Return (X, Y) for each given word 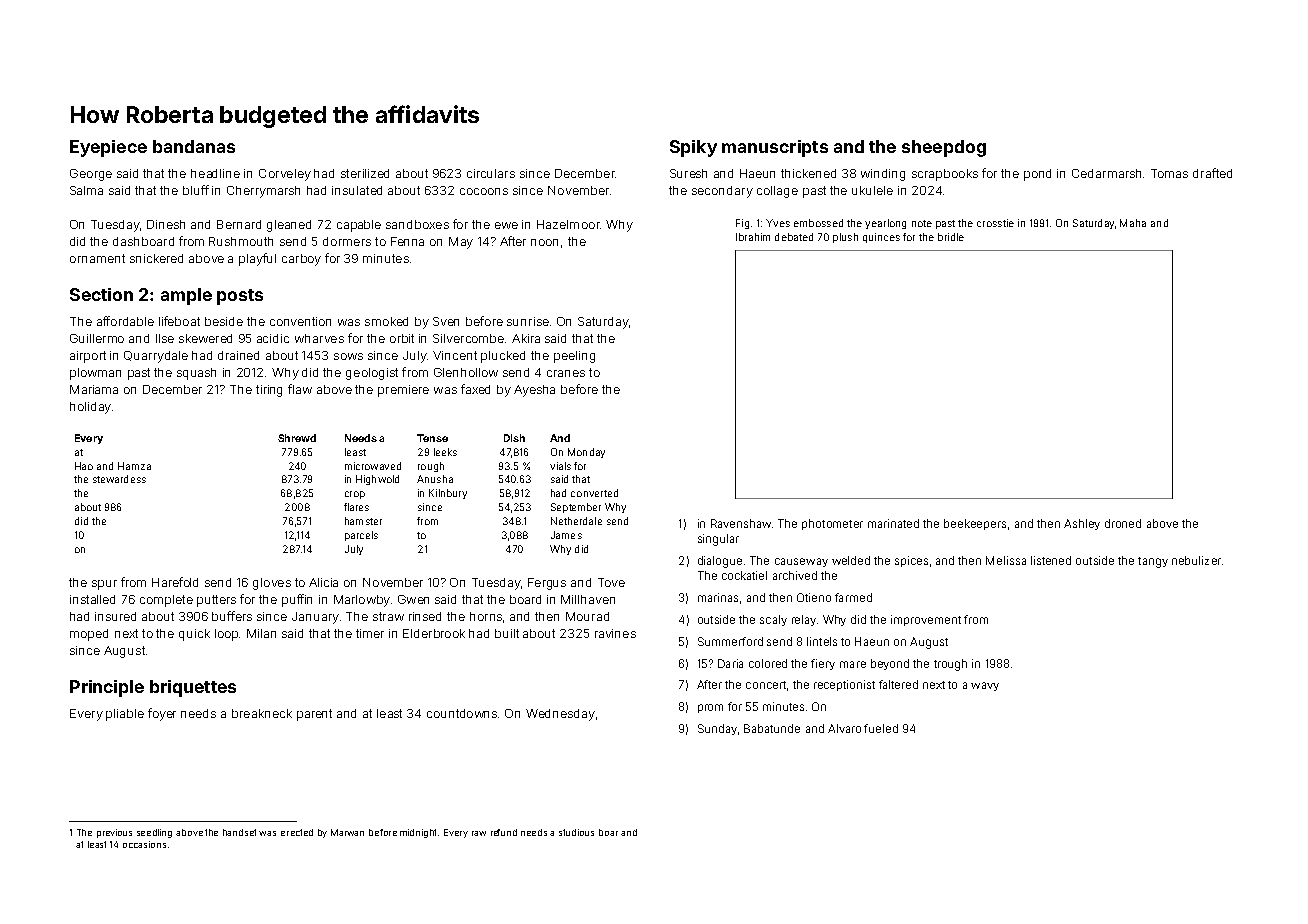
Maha (1133, 223)
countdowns (462, 713)
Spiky (693, 148)
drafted (1212, 173)
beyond (890, 664)
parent (314, 715)
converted (594, 493)
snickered (156, 258)
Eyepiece (108, 148)
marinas (718, 597)
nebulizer (1196, 560)
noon (544, 242)
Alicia (323, 582)
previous (114, 833)
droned (1123, 523)
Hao (84, 466)
